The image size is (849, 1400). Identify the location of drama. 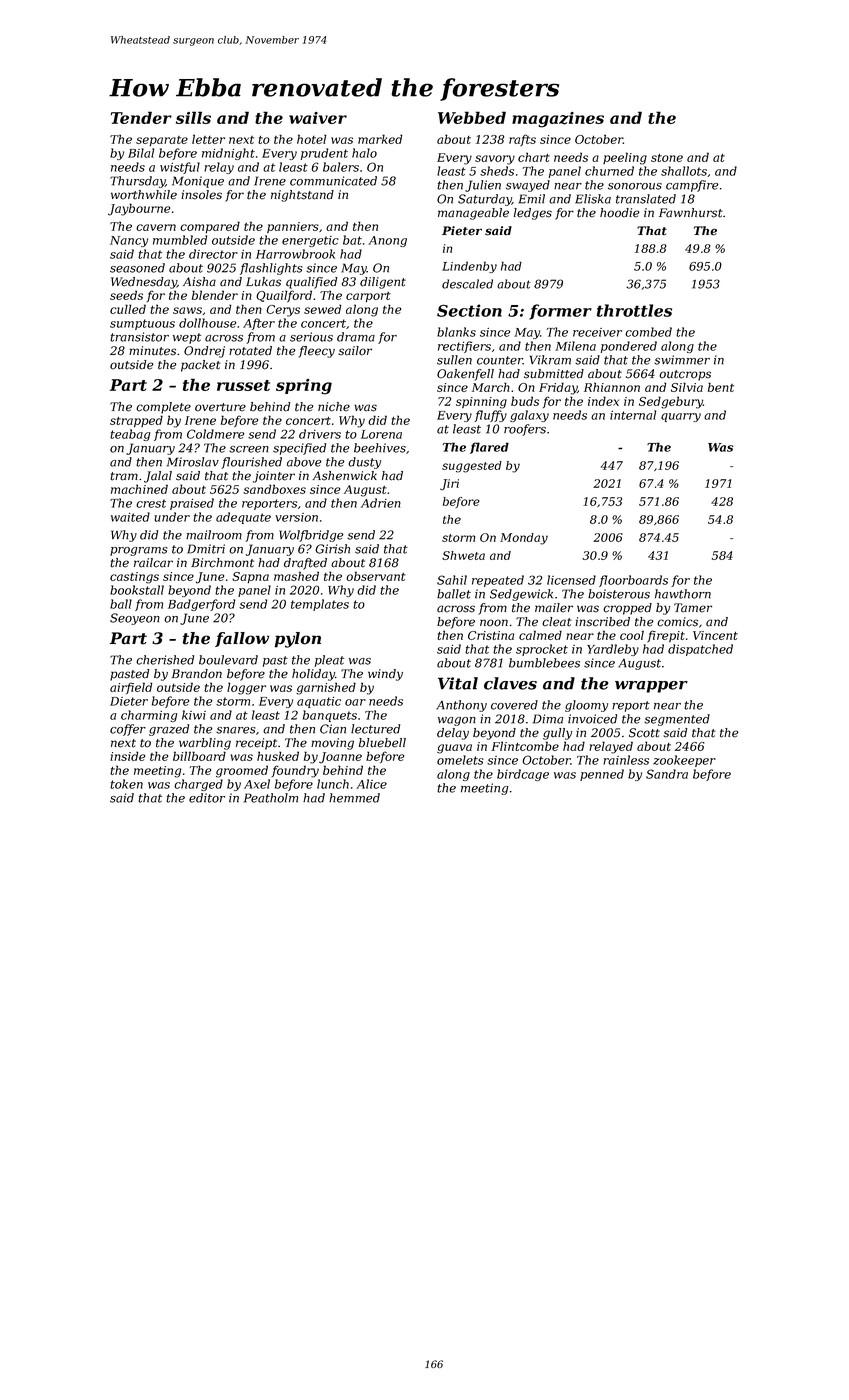
(356, 337).
